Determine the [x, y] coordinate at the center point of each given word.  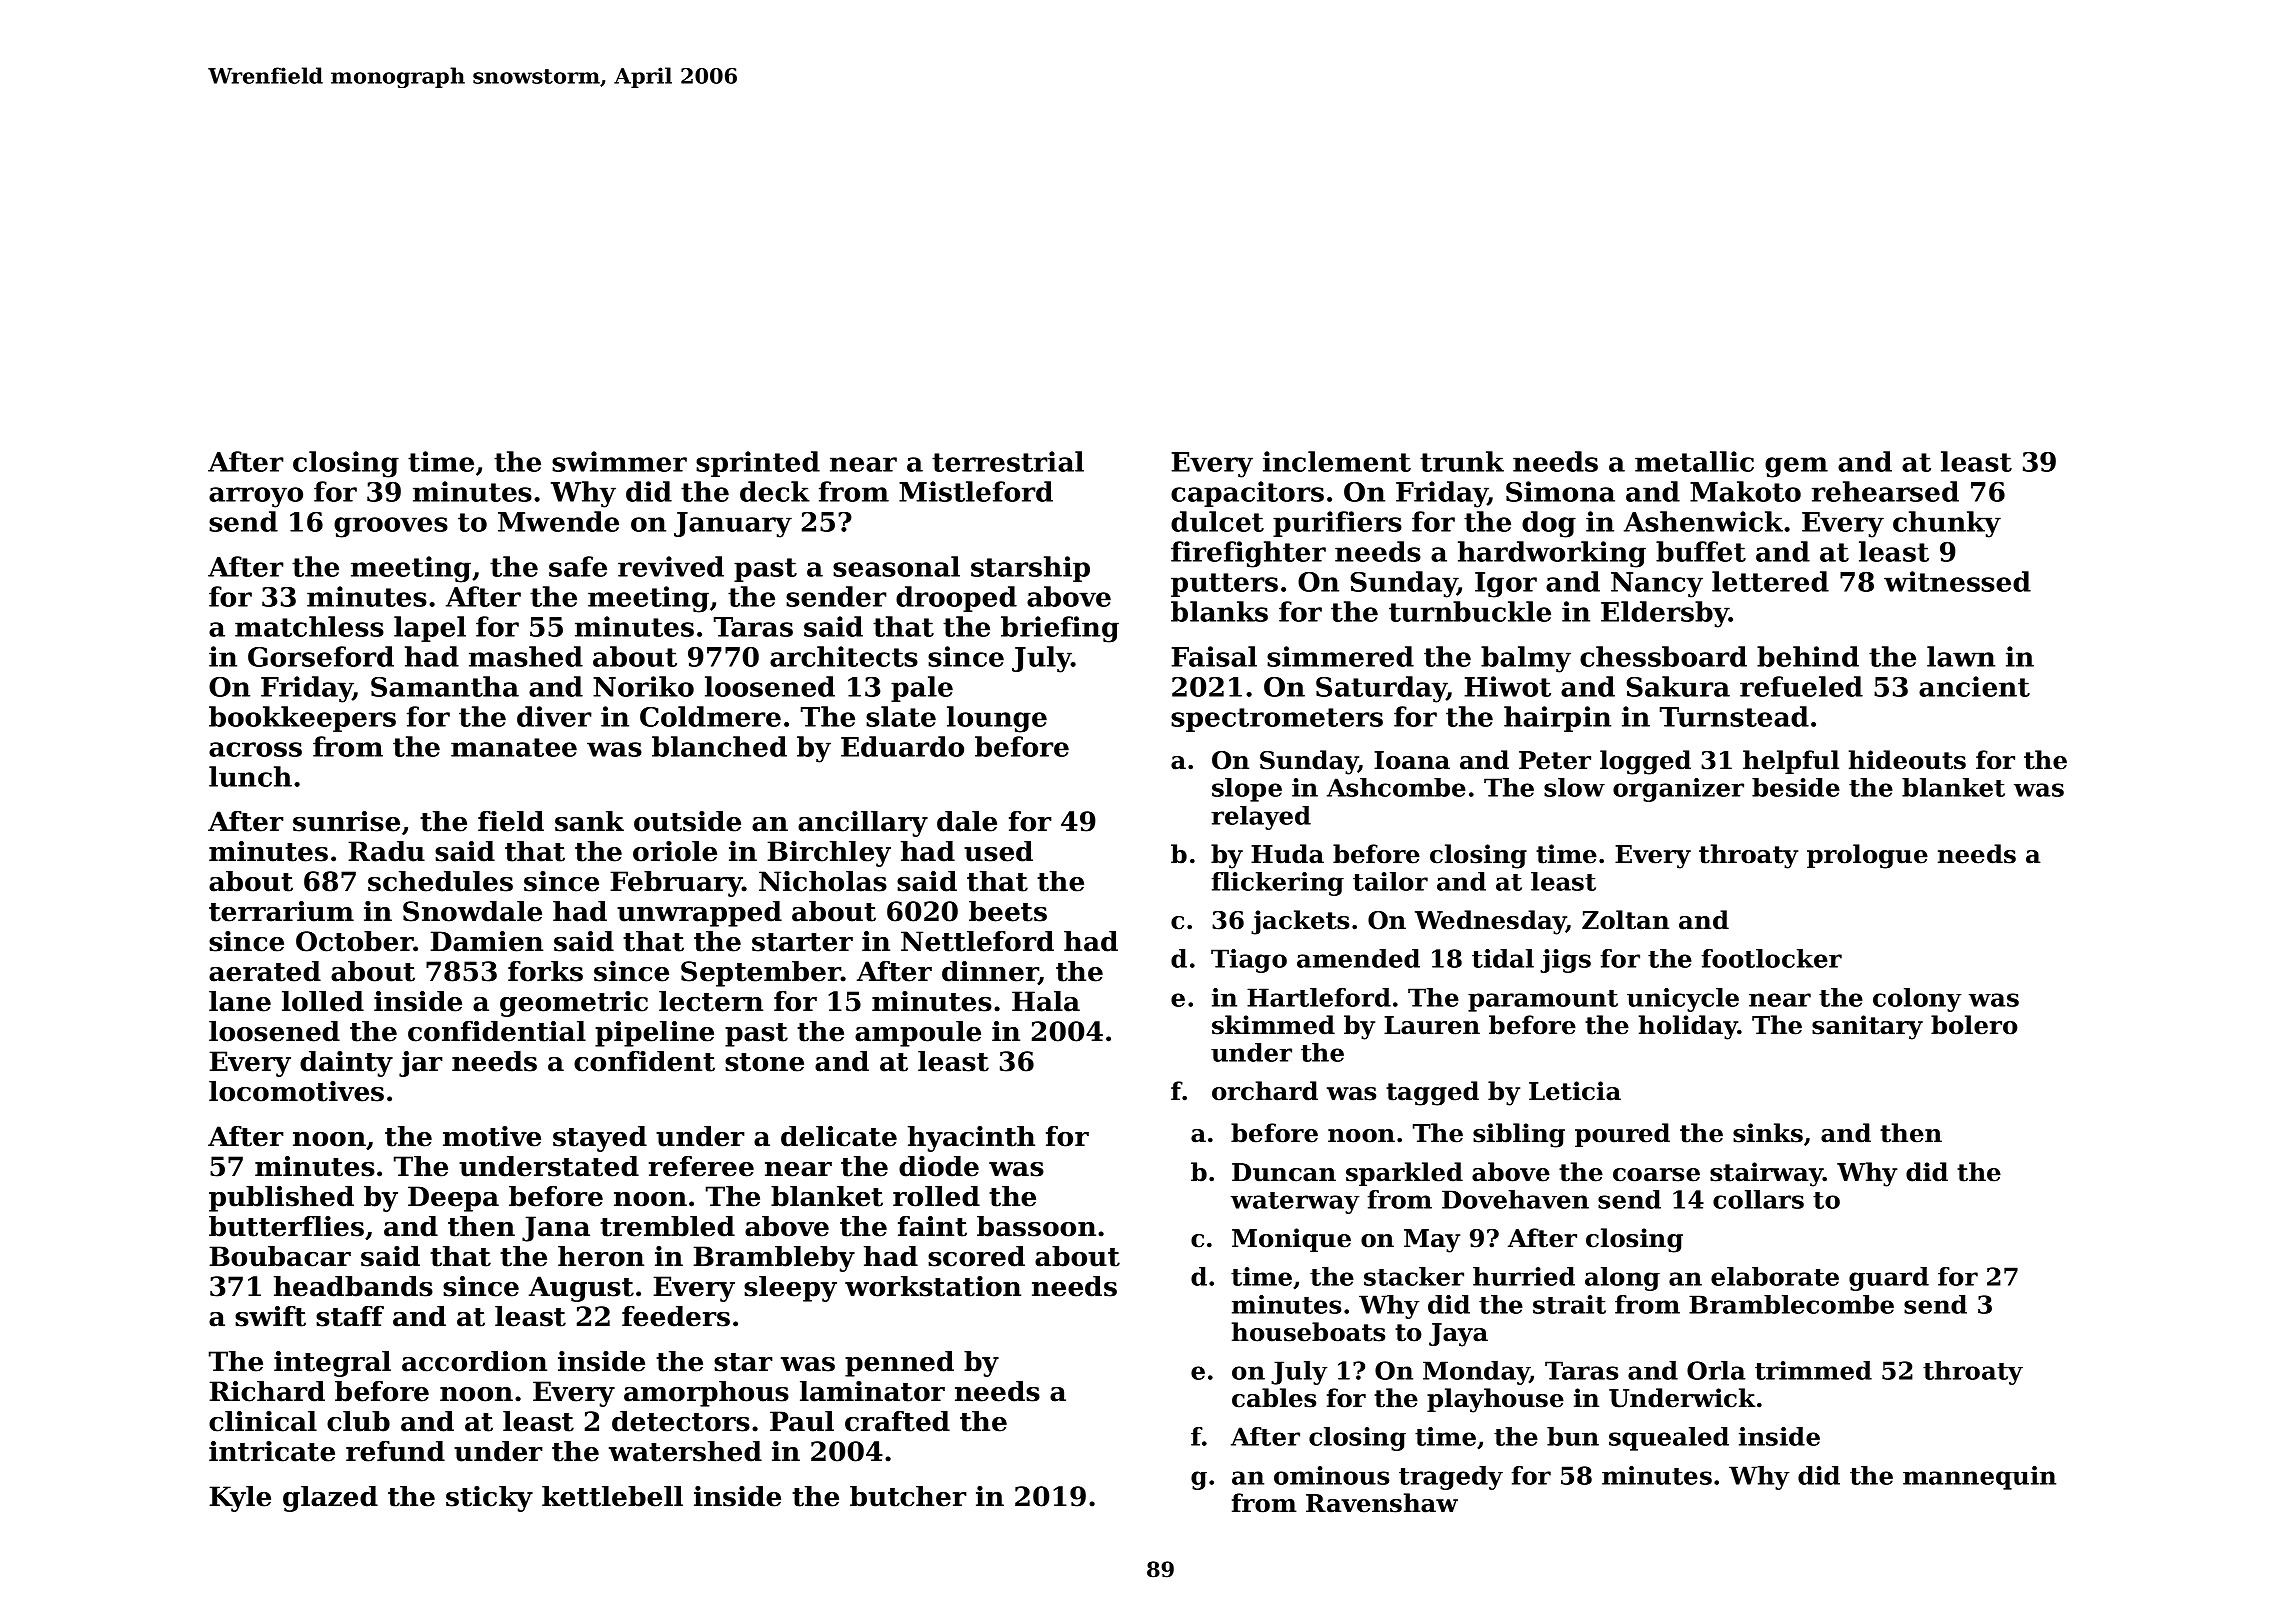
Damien [486, 941]
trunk [1462, 461]
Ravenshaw [1382, 1503]
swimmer [619, 461]
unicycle [1683, 1000]
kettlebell [612, 1496]
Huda [1287, 854]
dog [1549, 524]
